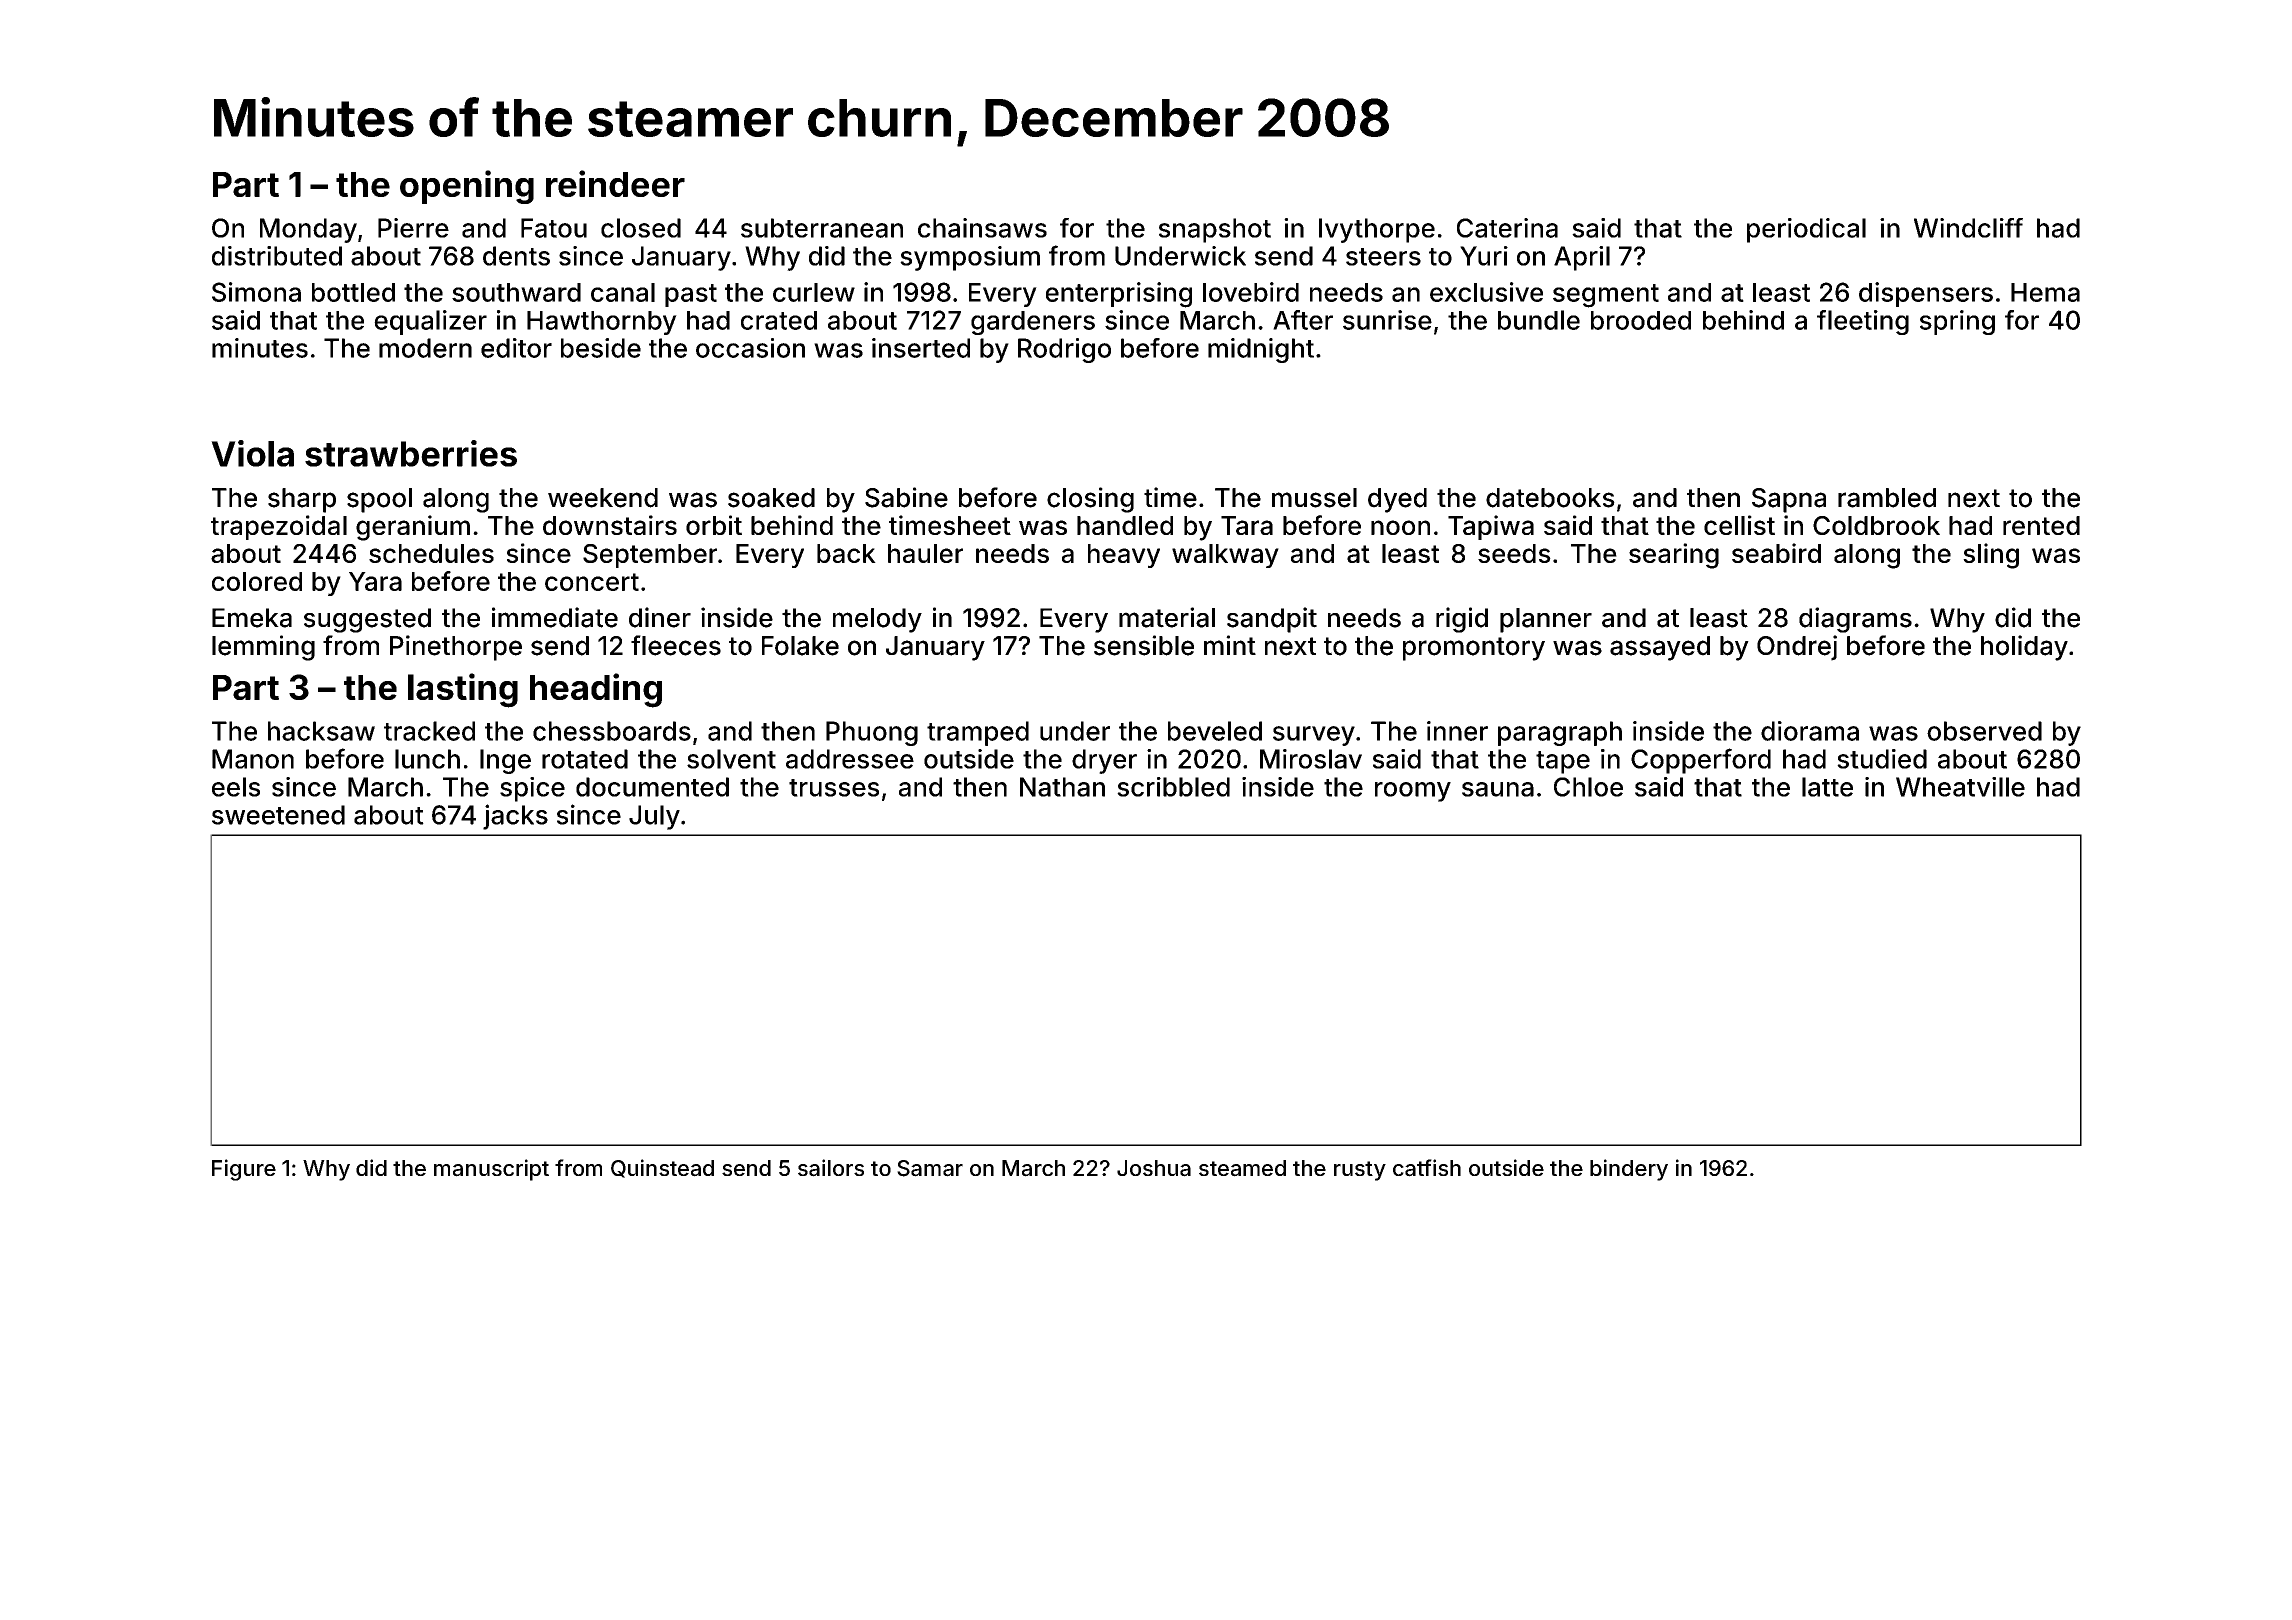  Describe the element at coordinates (1215, 230) in the screenshot. I see `snapshot` at that location.
